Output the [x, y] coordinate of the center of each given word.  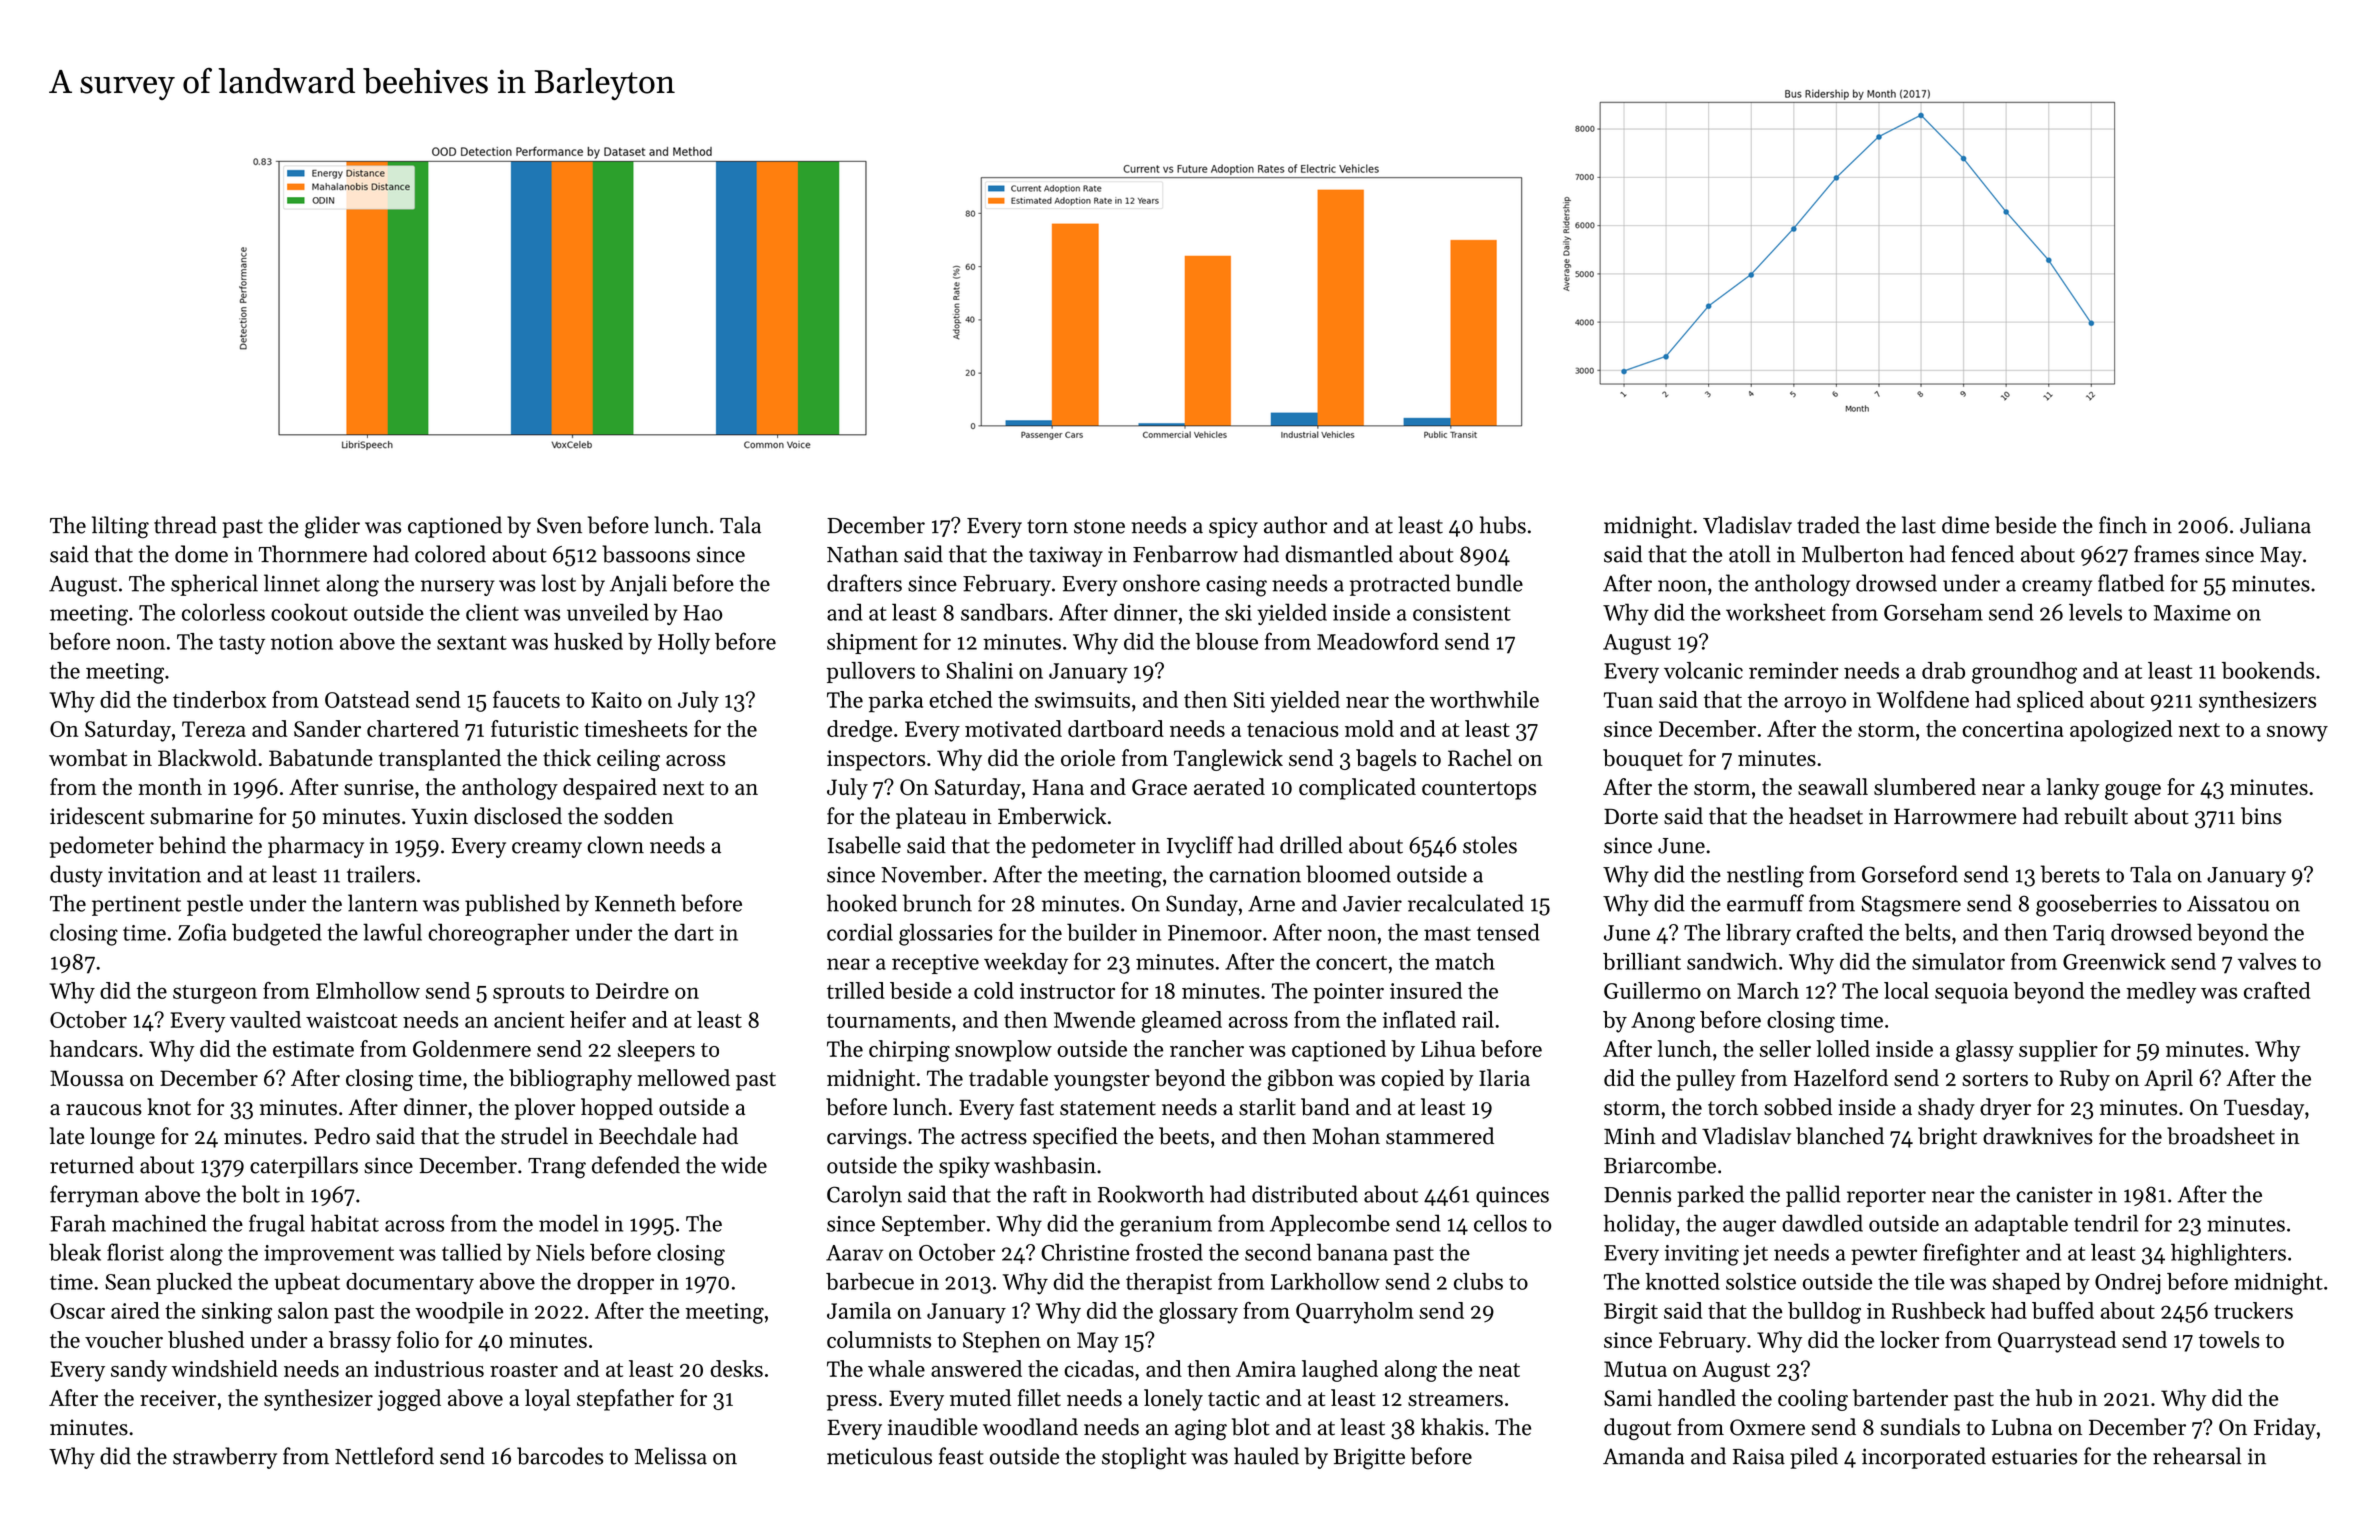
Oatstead [367, 699]
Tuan [1628, 700]
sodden [639, 816]
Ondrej [2128, 1284]
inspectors [876, 760]
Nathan [862, 554]
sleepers [656, 1051]
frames [2166, 554]
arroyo [1815, 704]
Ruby [2085, 1080]
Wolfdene [1923, 699]
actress [994, 1137]
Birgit [1631, 1313]
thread [185, 525]
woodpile [459, 1313]
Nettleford [384, 1456]
